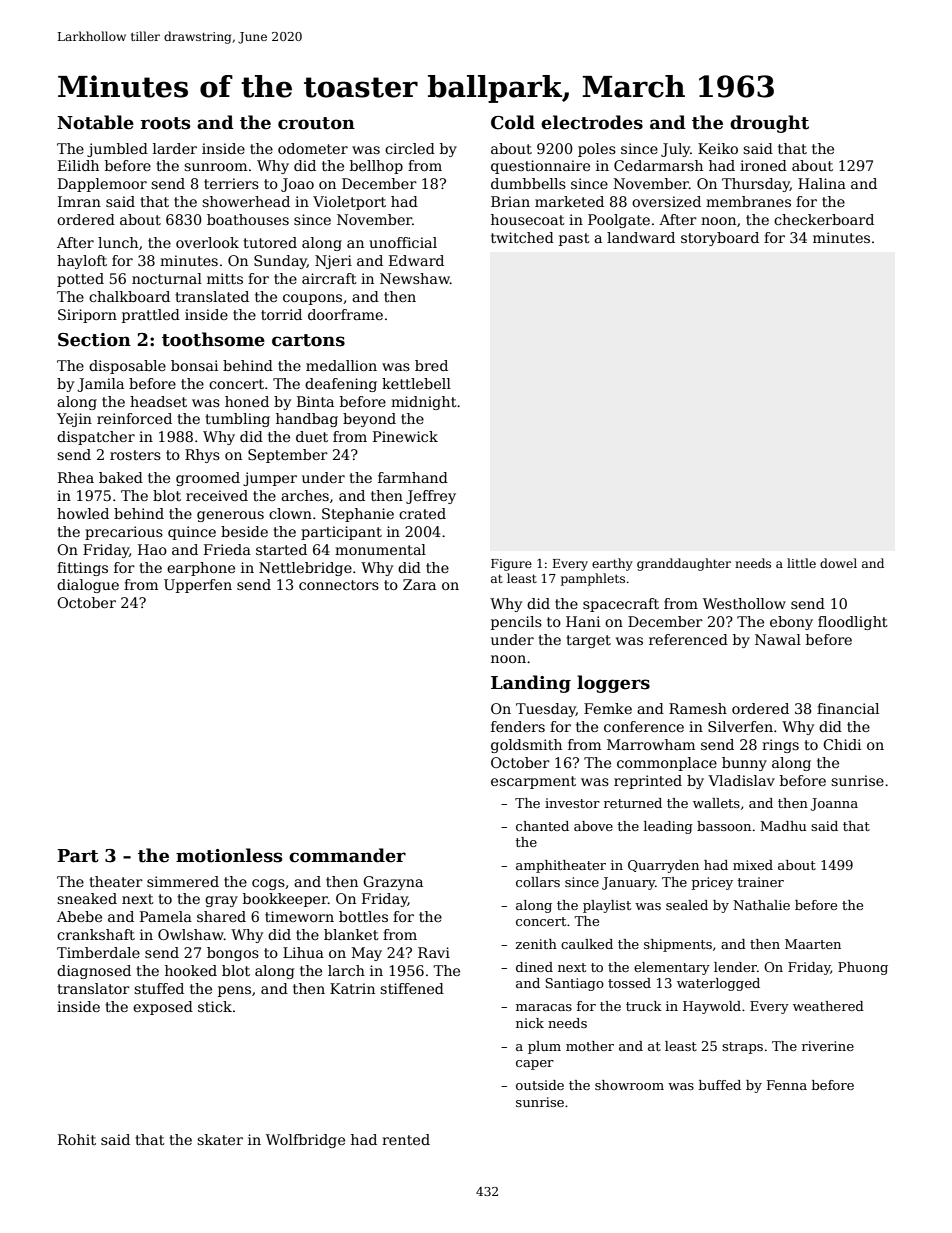  Describe the element at coordinates (220, 1139) in the document. I see `skater` at that location.
